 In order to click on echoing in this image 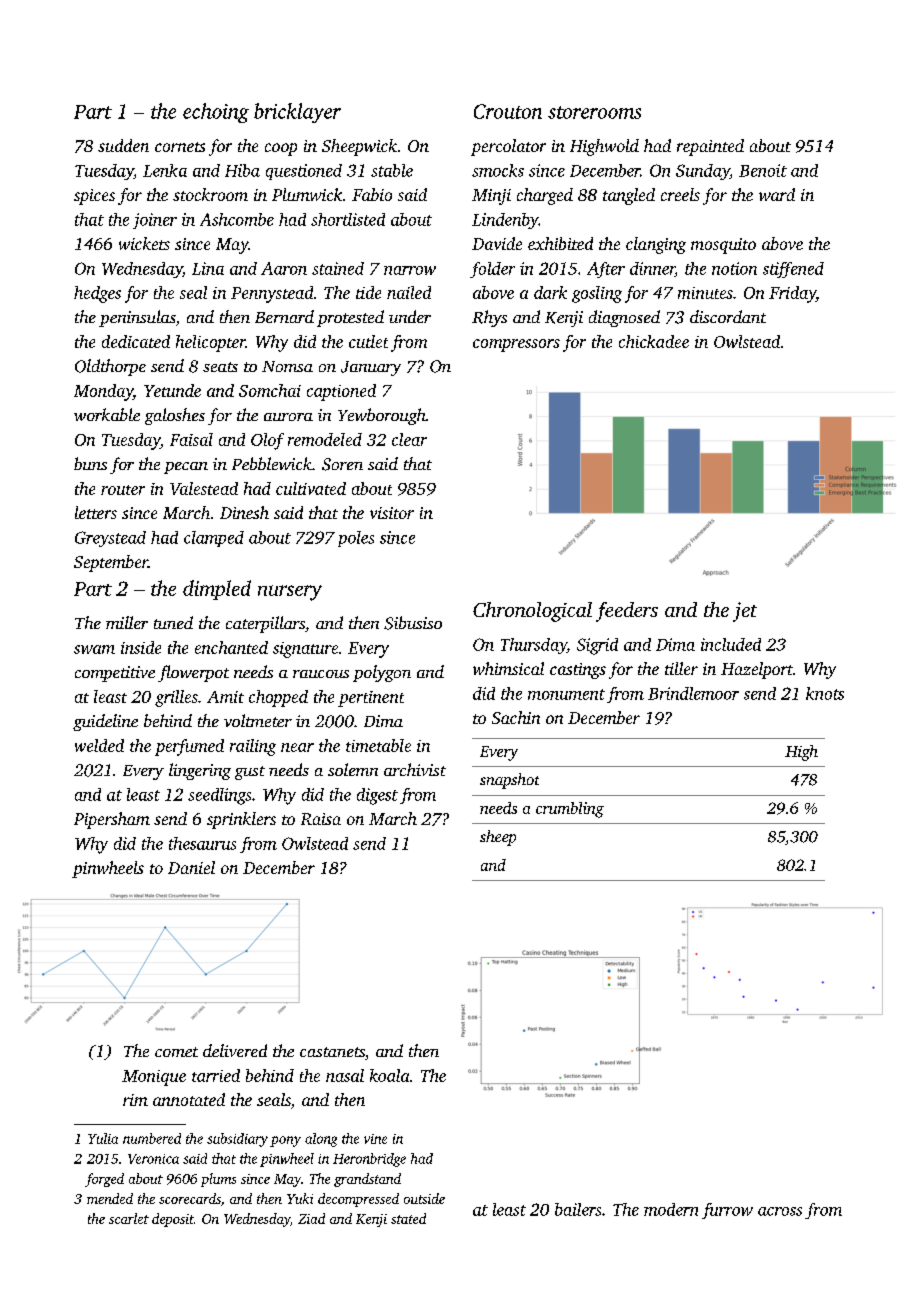, I will do `click(216, 113)`.
